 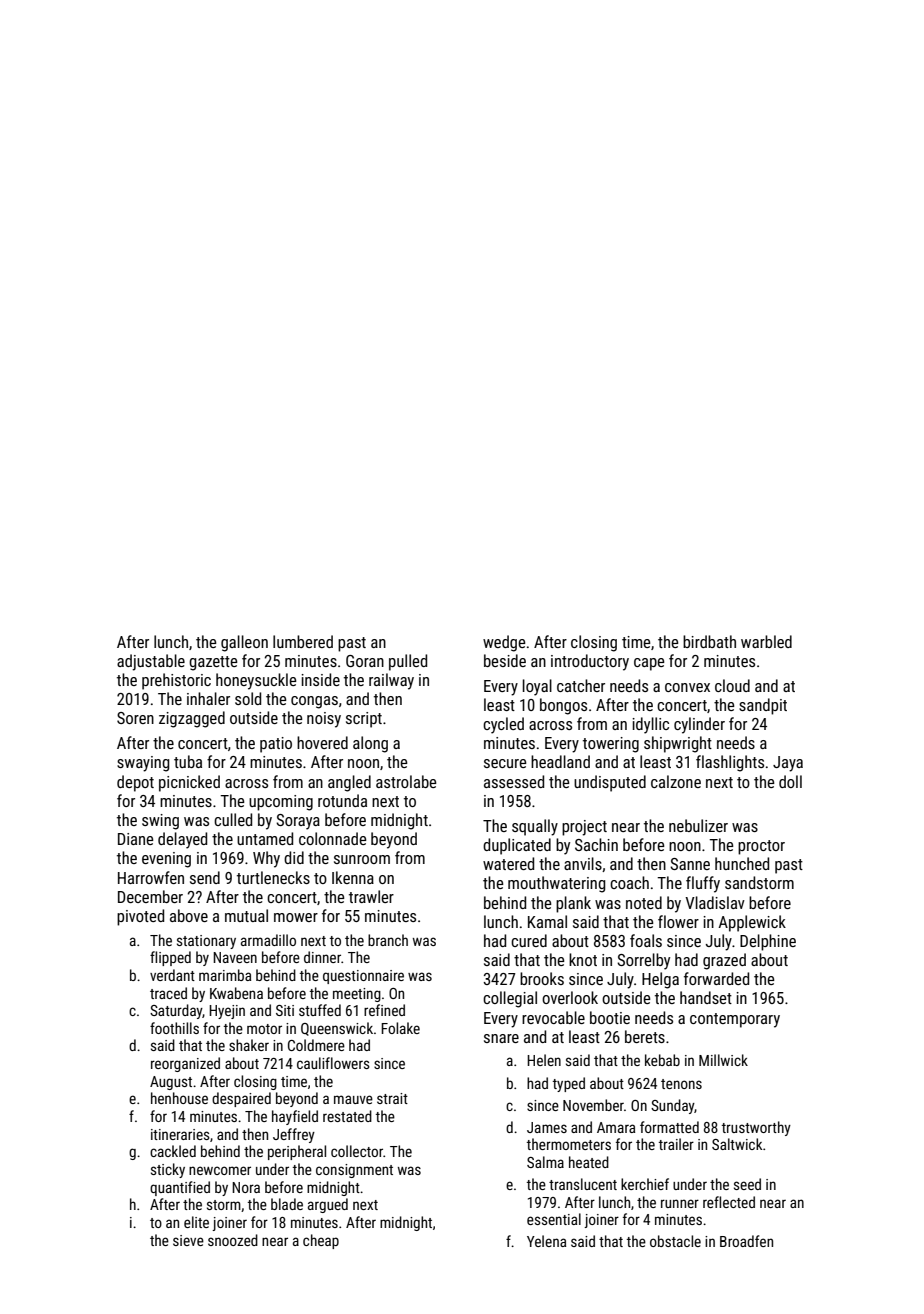 What do you see at coordinates (168, 1170) in the document?
I see `sticky` at bounding box center [168, 1170].
